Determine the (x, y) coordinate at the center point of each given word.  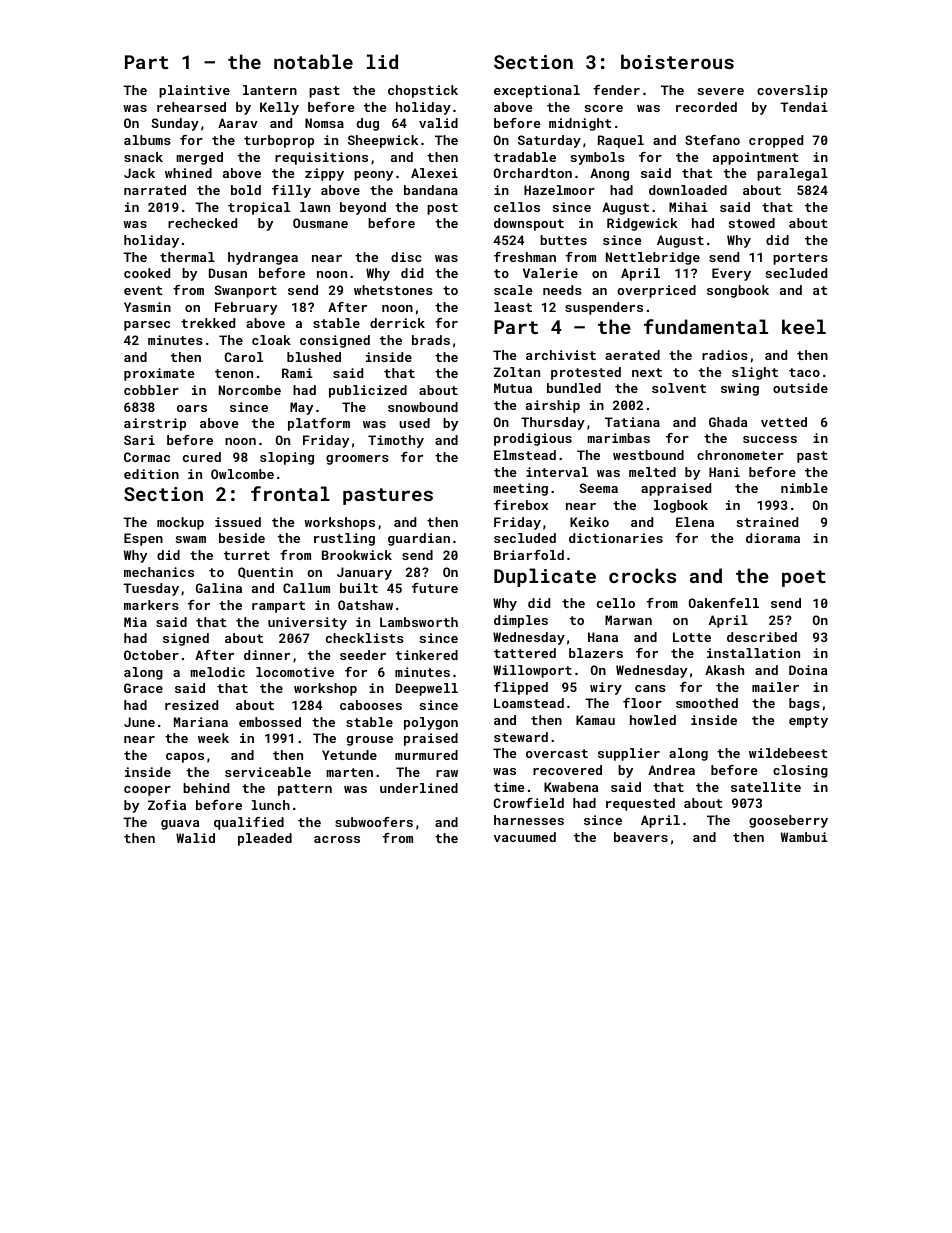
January (364, 573)
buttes (563, 240)
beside (242, 538)
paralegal (792, 174)
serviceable (268, 772)
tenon (234, 373)
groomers (357, 460)
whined (188, 173)
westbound (648, 455)
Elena (695, 522)
